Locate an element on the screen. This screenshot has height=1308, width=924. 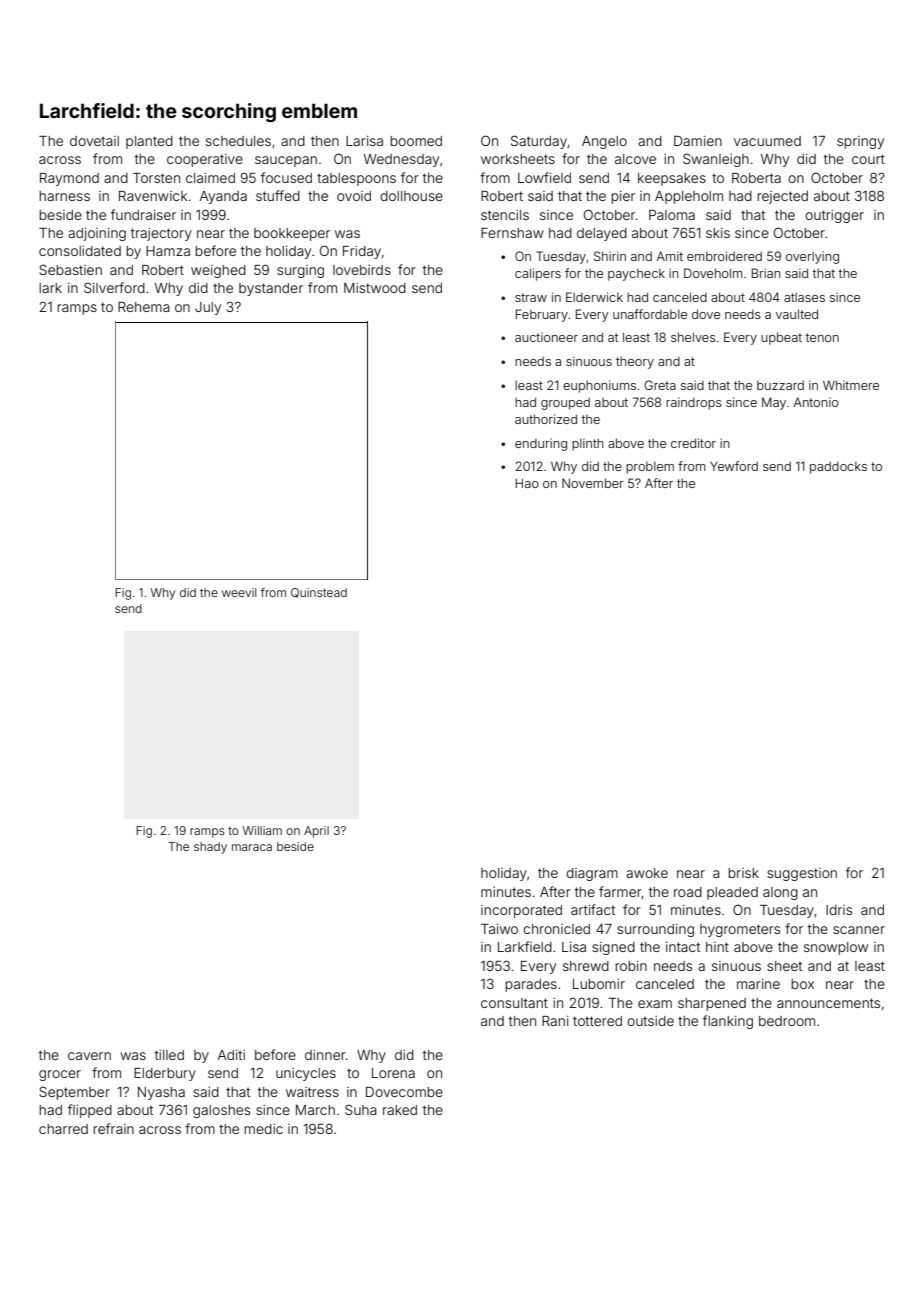
pleaded is located at coordinates (732, 893).
